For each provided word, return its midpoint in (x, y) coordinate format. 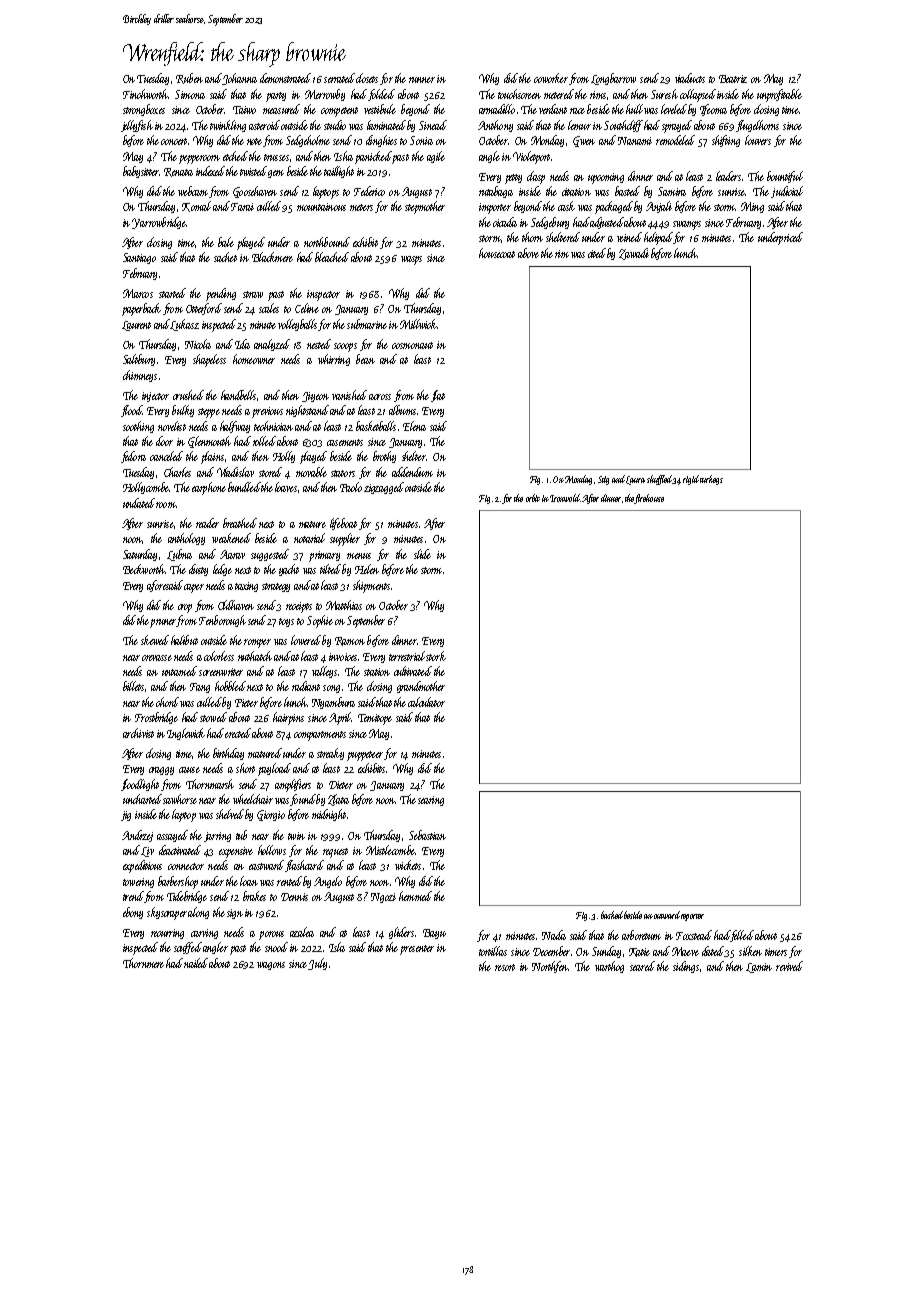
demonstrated (285, 78)
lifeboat (343, 524)
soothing (138, 427)
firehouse (649, 499)
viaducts (690, 78)
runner (422, 80)
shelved (230, 814)
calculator (426, 702)
